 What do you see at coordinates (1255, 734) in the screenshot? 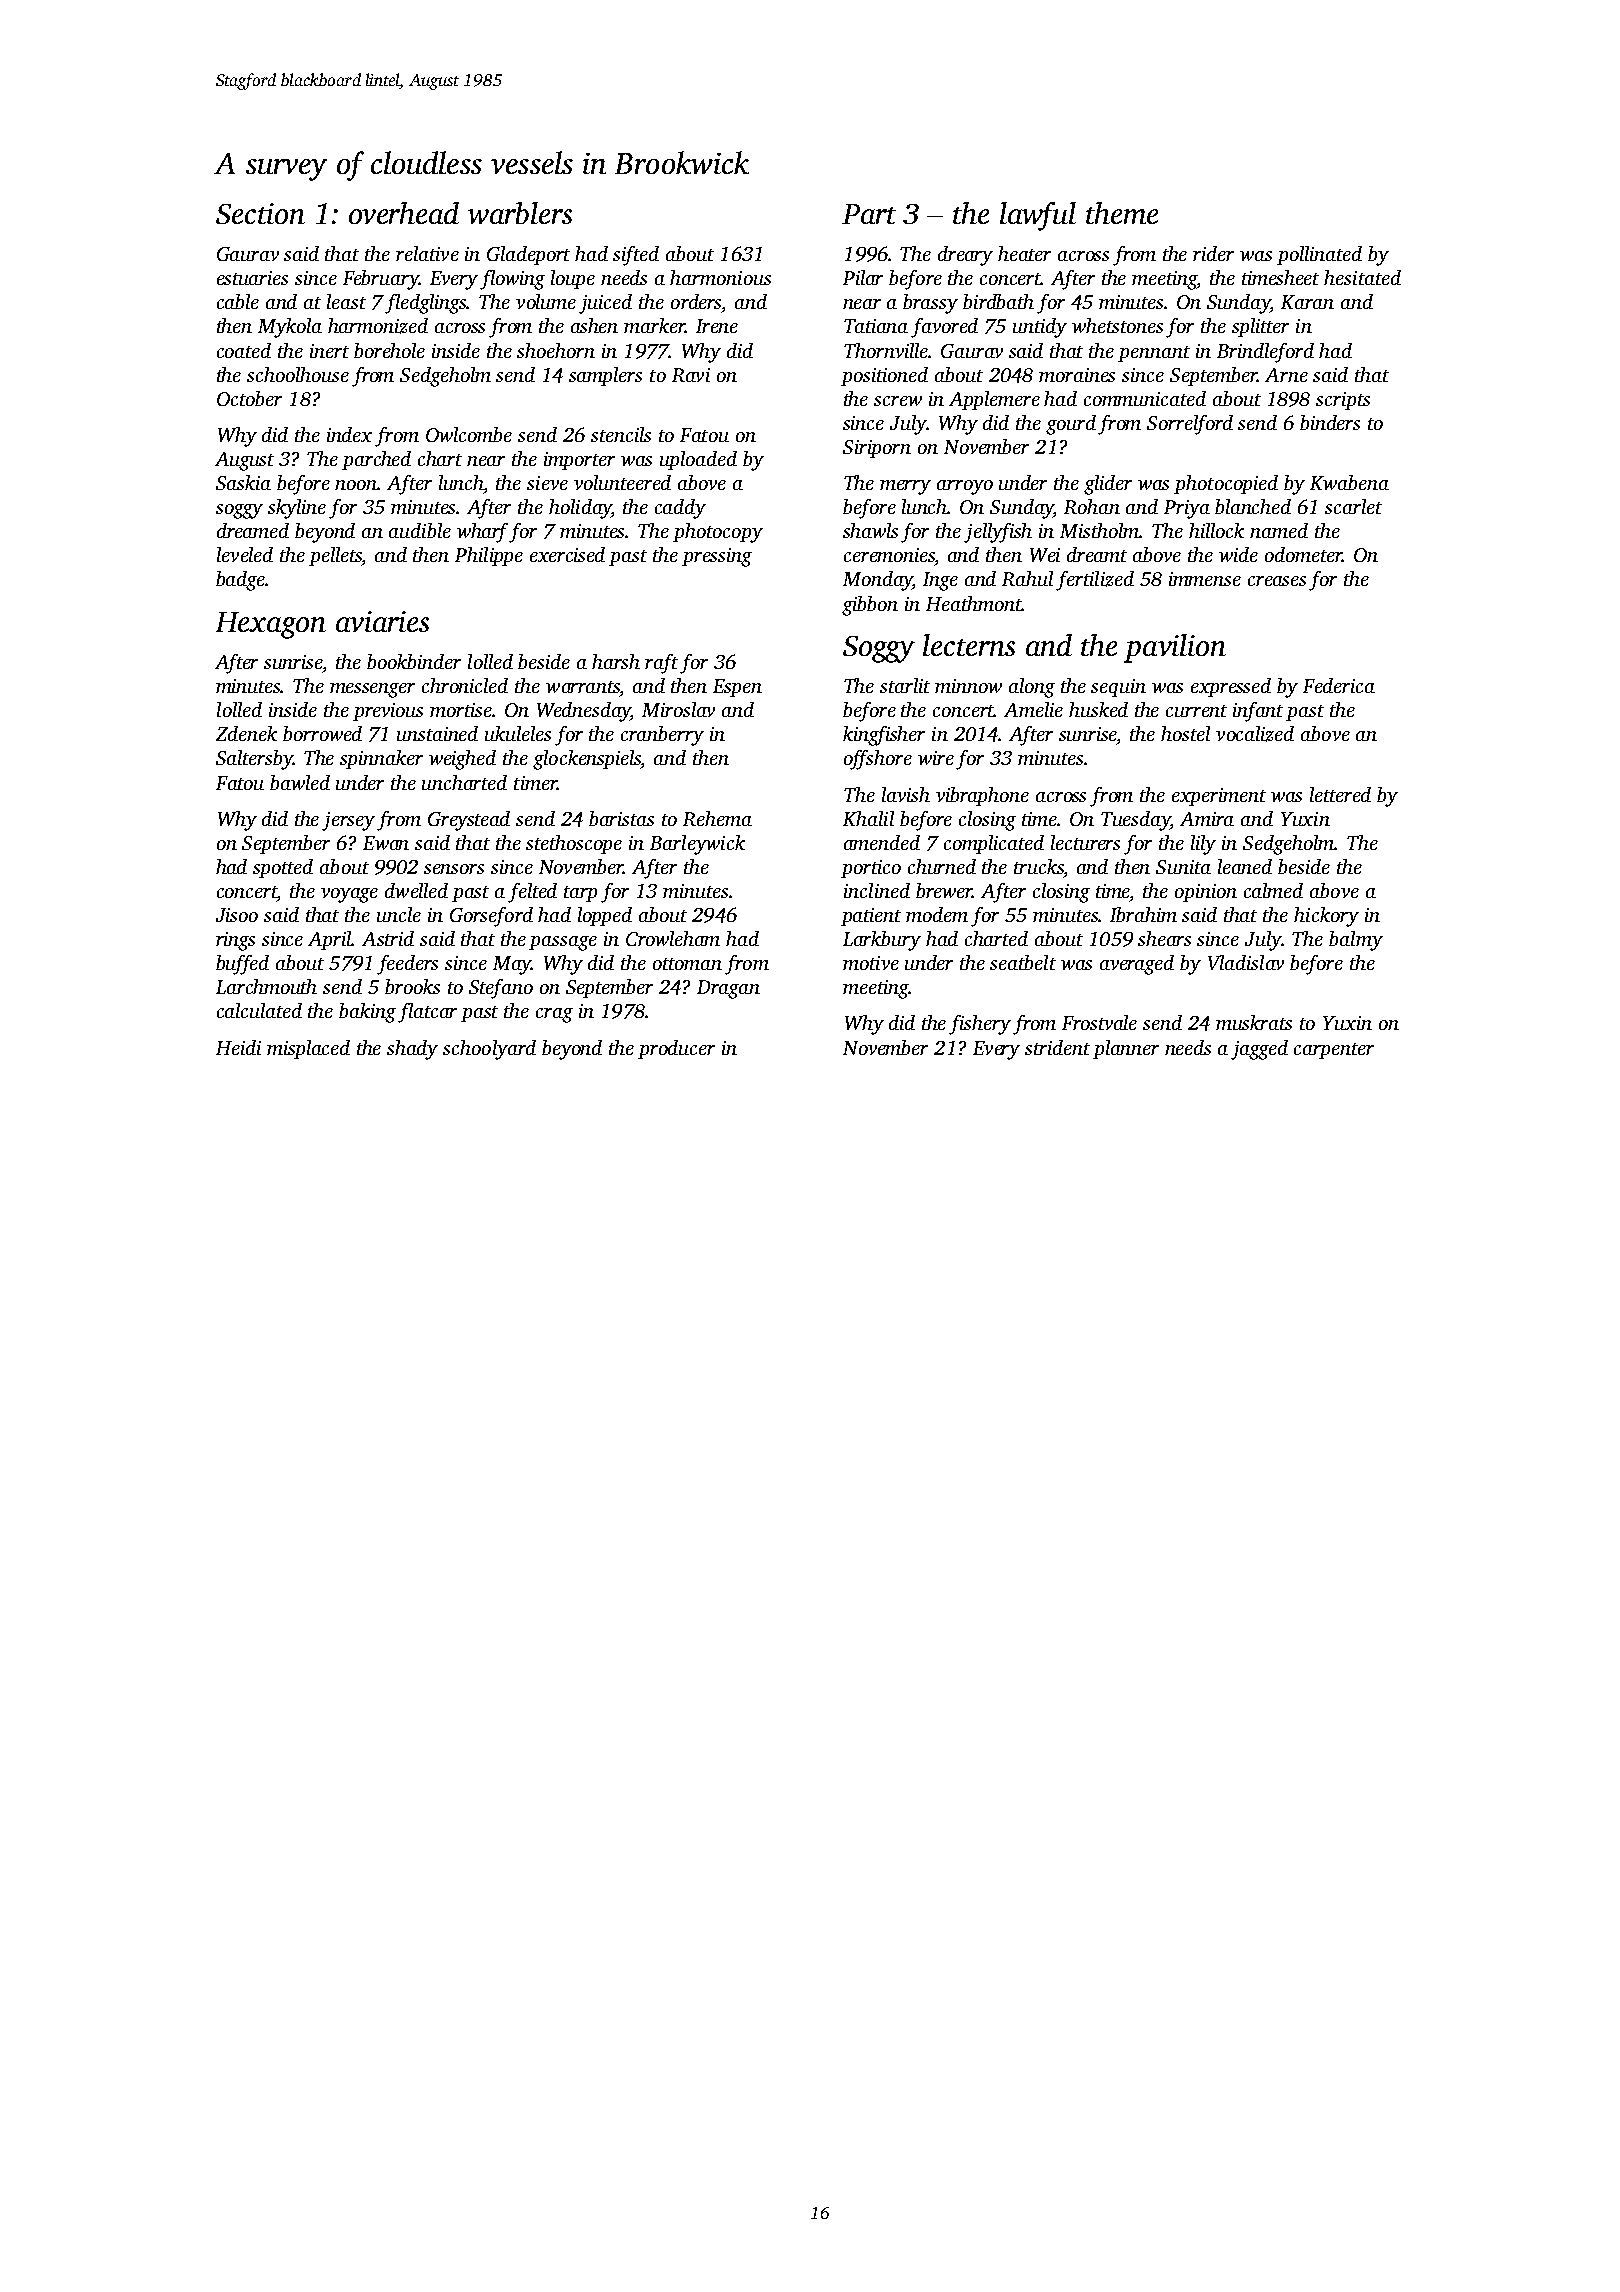
I see `vocalized` at bounding box center [1255, 734].
